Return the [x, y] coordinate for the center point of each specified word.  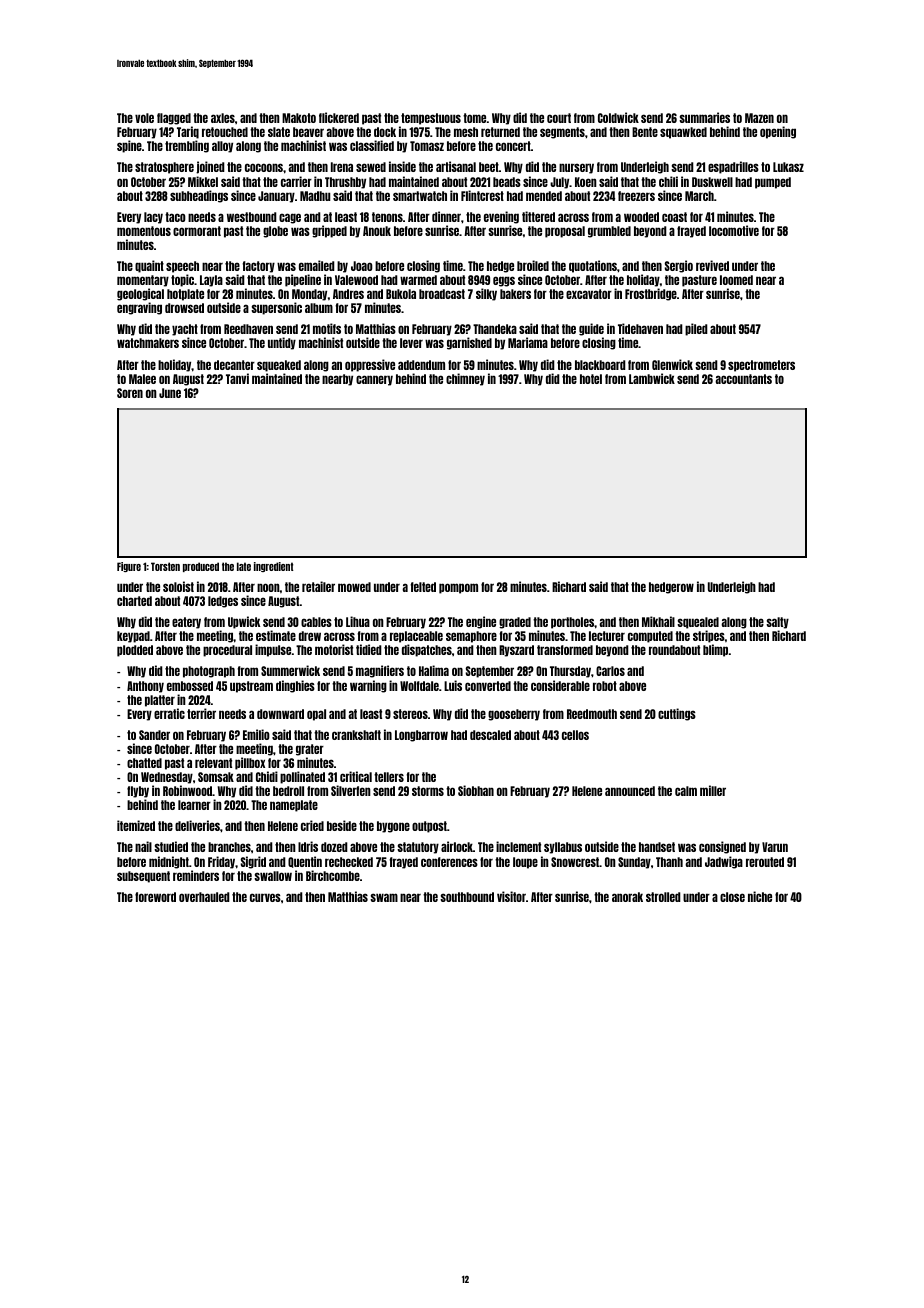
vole [144, 118]
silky [486, 294]
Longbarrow [421, 736]
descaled [490, 735]
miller [713, 790]
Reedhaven [248, 329]
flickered [339, 117]
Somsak [216, 777]
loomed [736, 280]
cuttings [677, 714]
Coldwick [618, 117]
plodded [135, 651]
